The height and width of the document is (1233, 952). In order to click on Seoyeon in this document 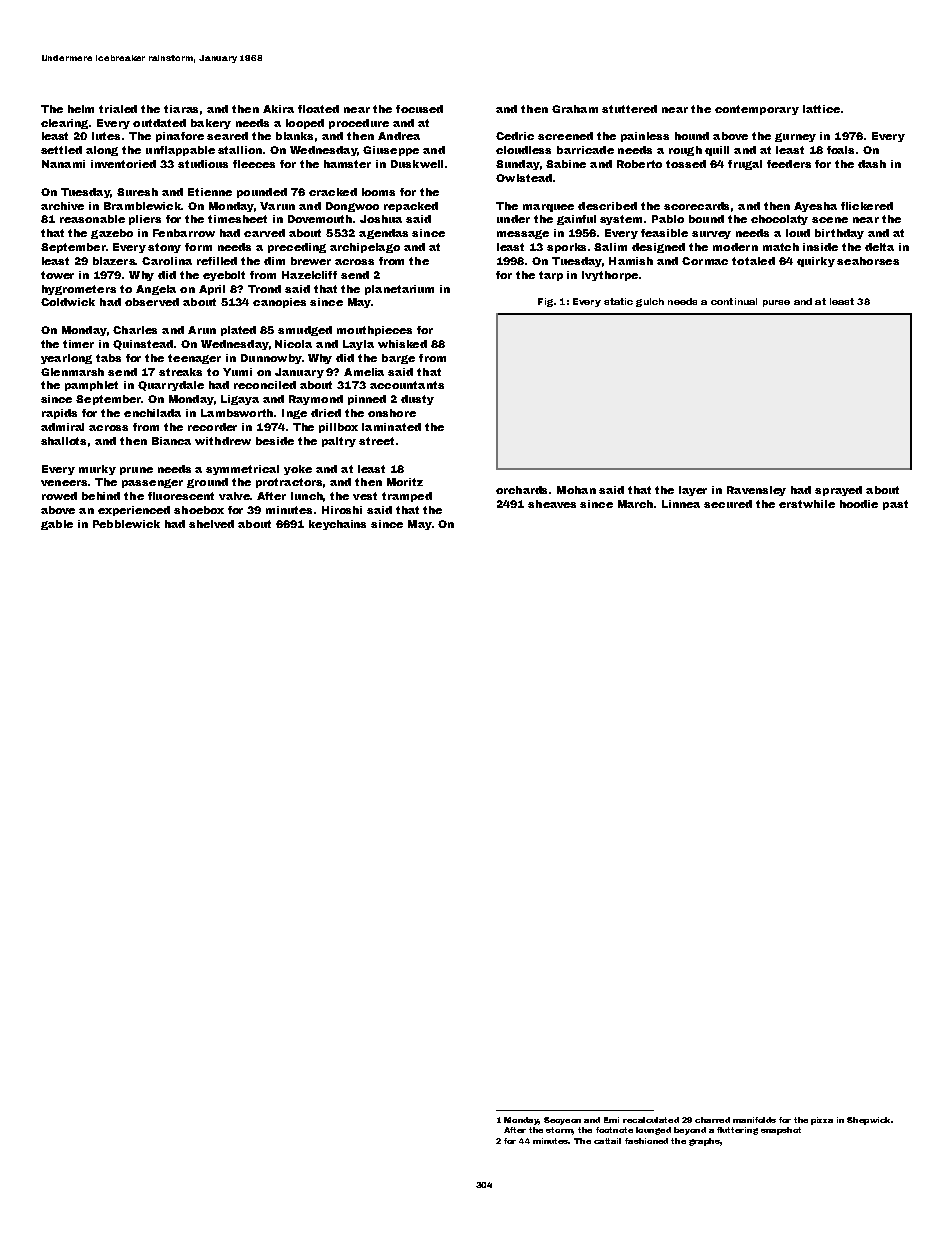, I will do `click(562, 1121)`.
